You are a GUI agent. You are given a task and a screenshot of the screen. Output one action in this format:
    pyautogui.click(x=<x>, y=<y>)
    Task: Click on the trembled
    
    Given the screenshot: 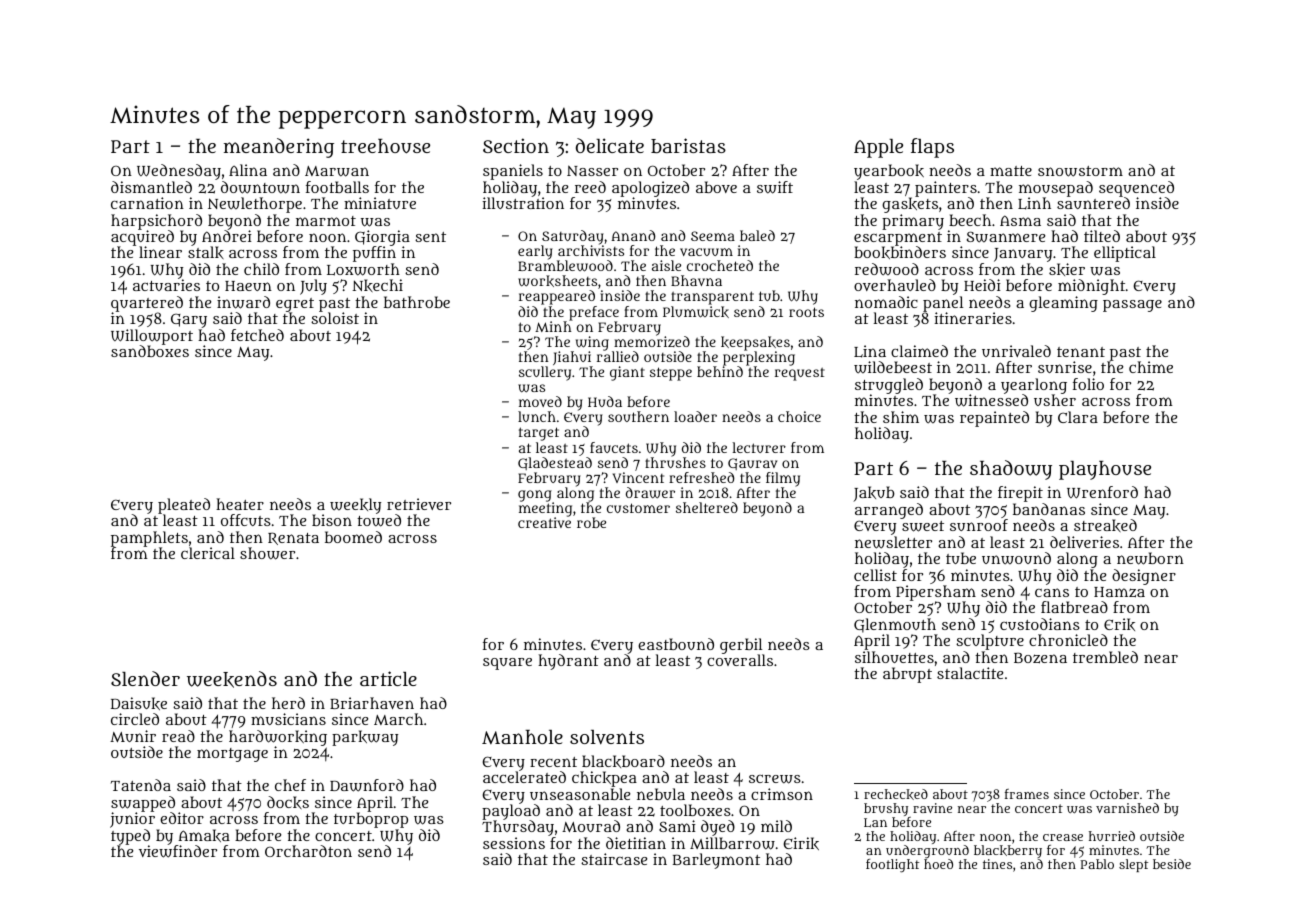 What is the action you would take?
    pyautogui.click(x=1105, y=657)
